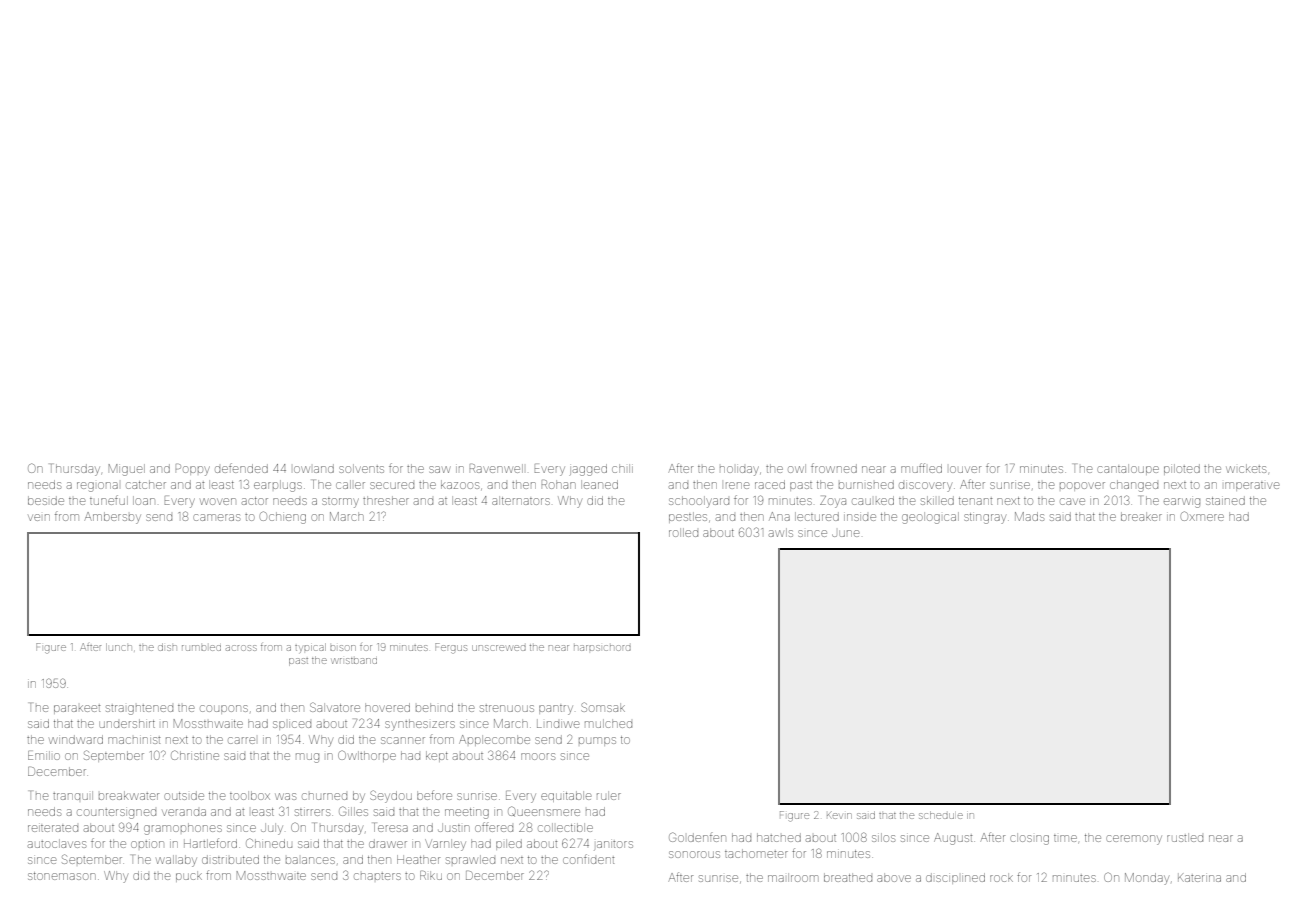  What do you see at coordinates (386, 500) in the document?
I see `thresher` at bounding box center [386, 500].
